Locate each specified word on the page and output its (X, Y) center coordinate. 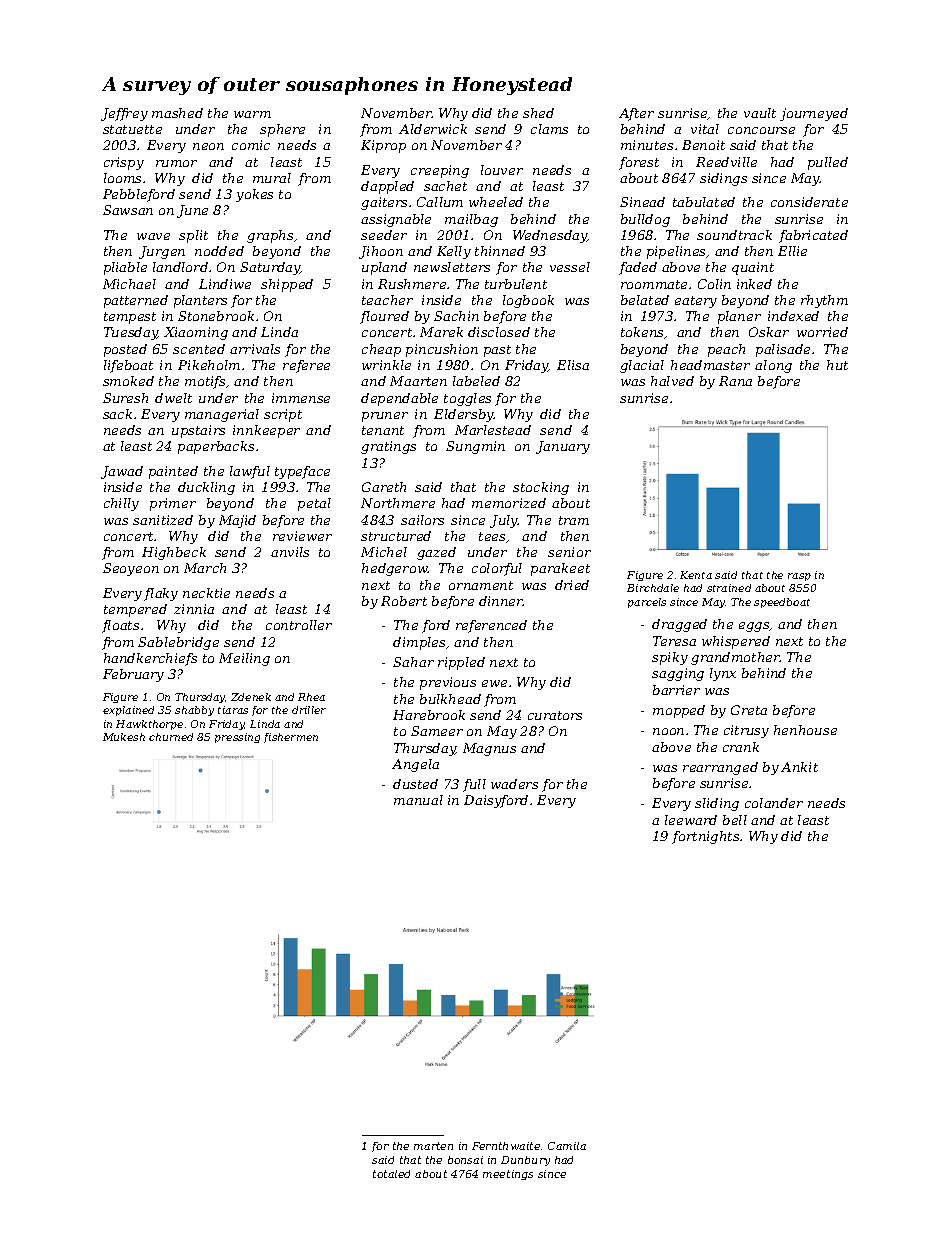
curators (555, 715)
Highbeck (174, 553)
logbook (528, 301)
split (193, 236)
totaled (391, 1174)
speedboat (782, 603)
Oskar (769, 332)
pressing (237, 738)
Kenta (696, 575)
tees (492, 536)
